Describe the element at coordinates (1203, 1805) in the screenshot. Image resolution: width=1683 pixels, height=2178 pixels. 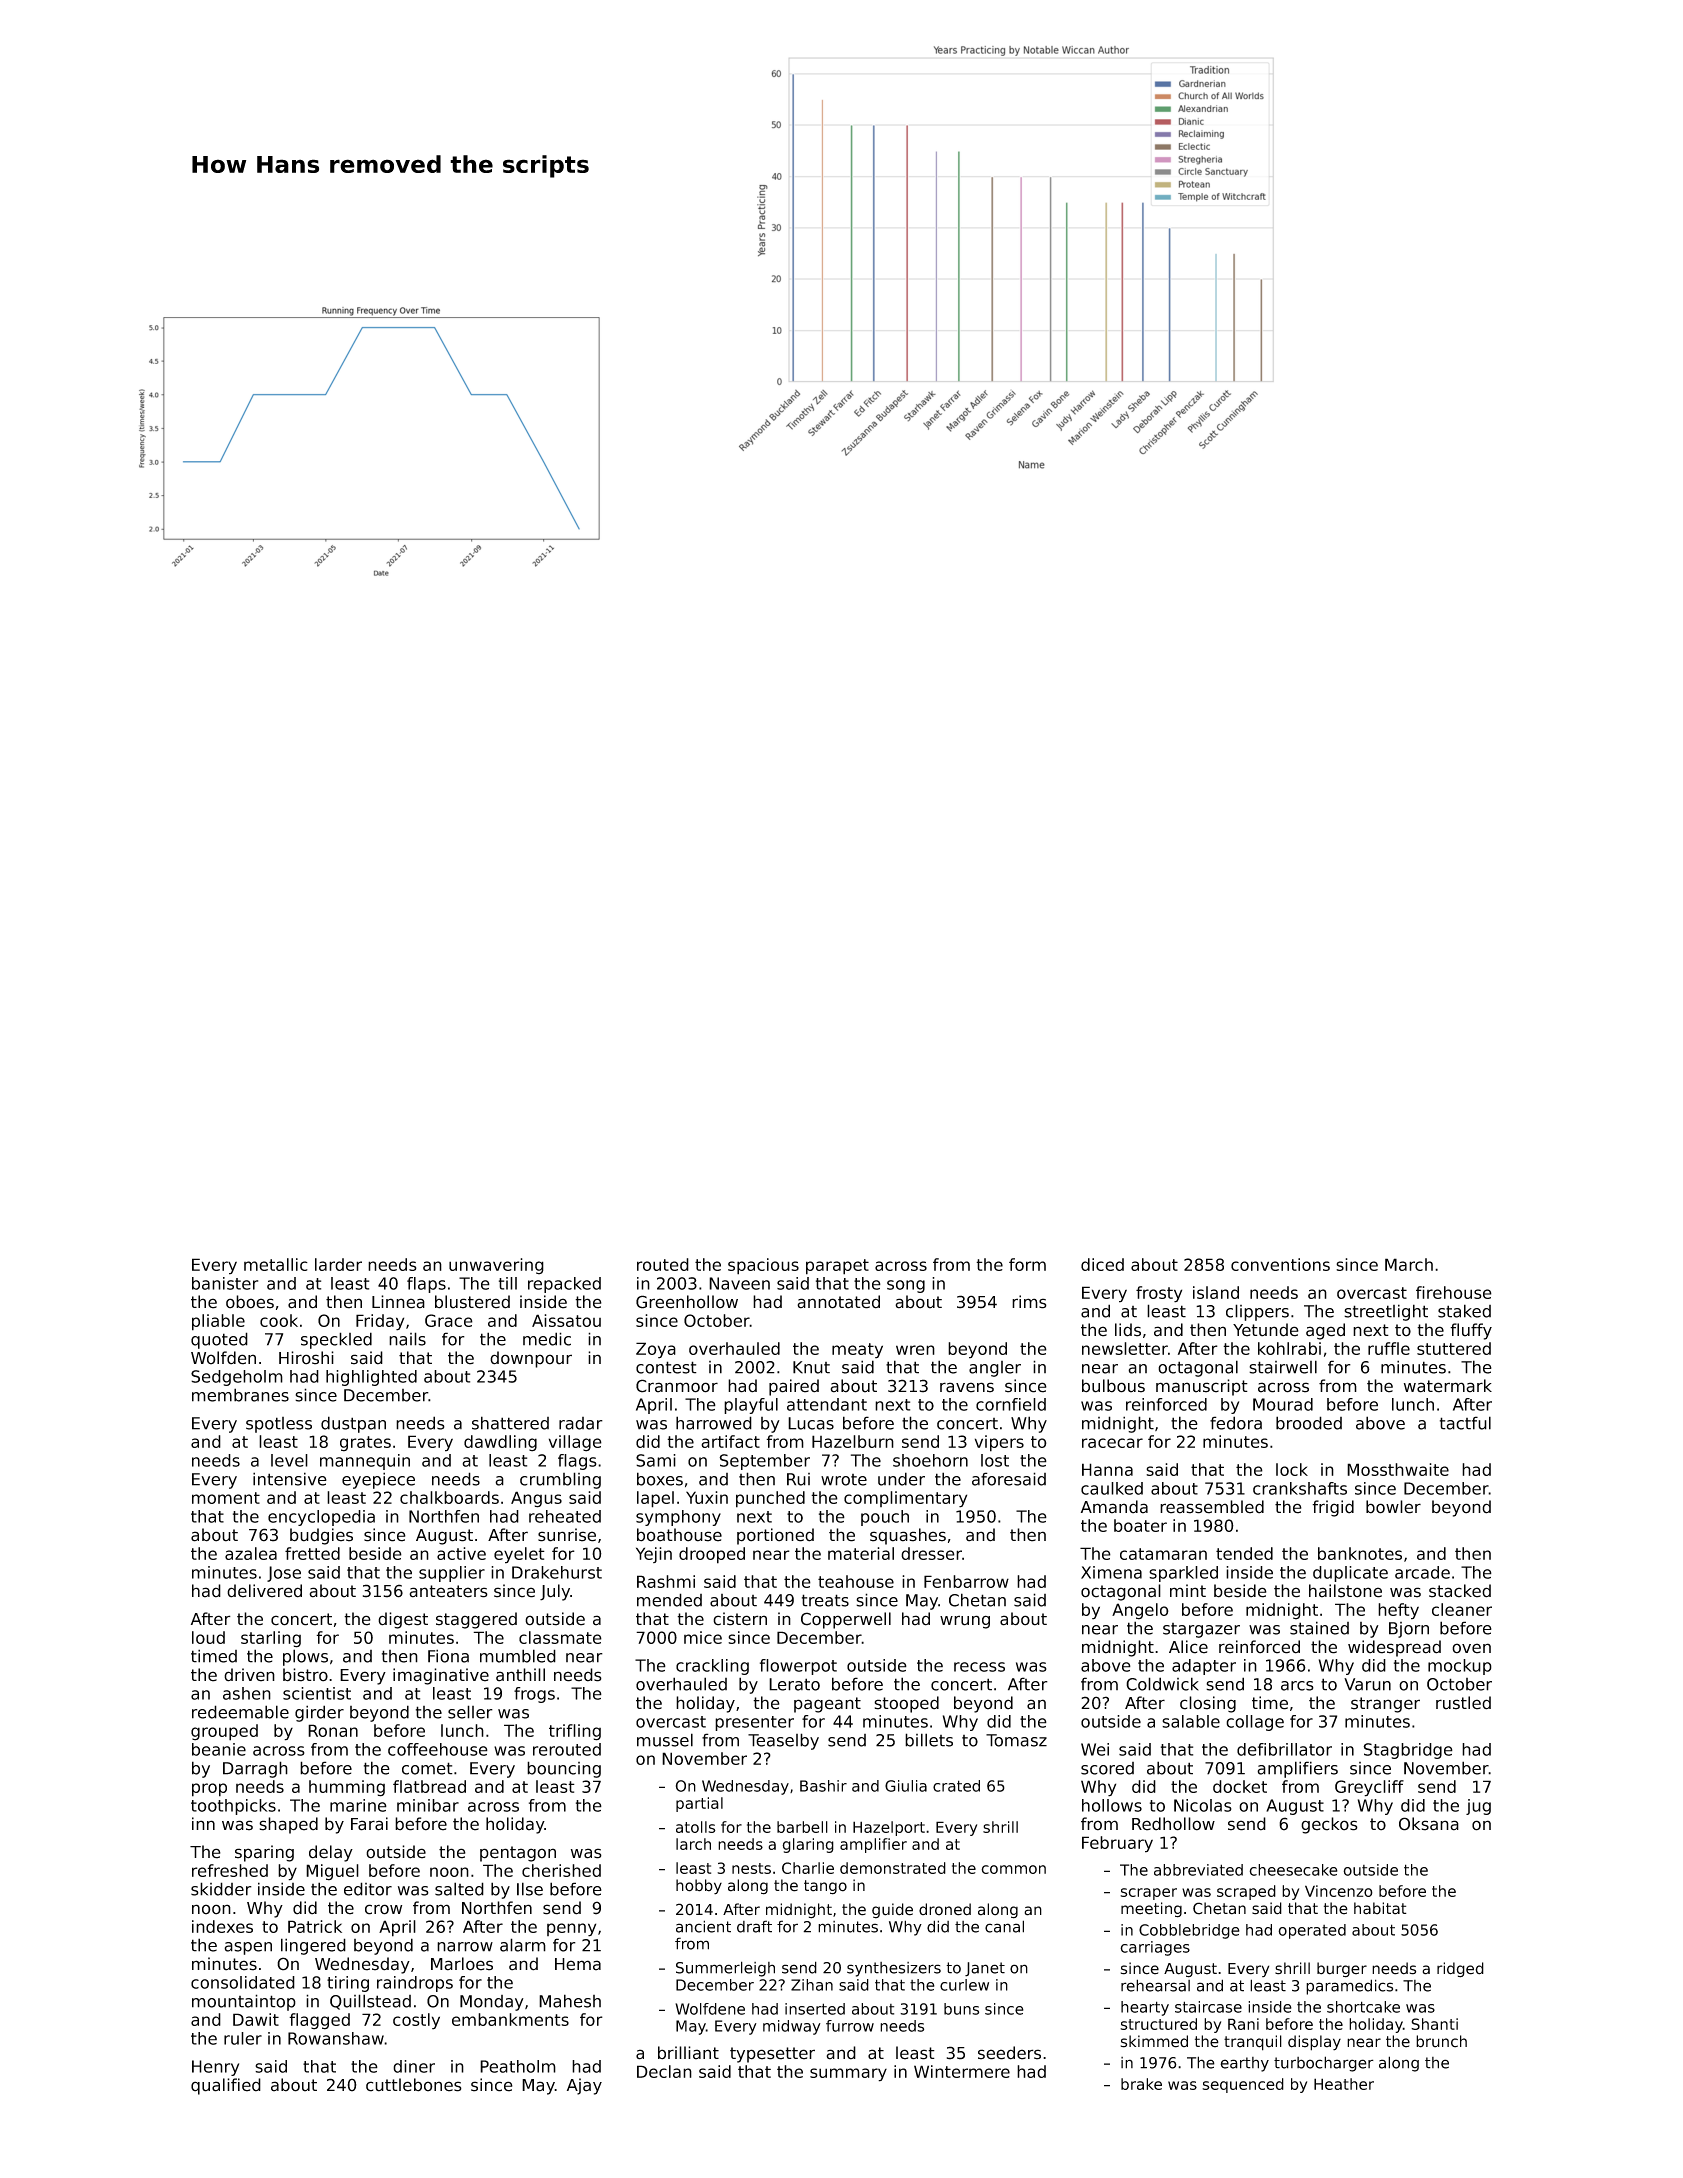
I see `Nicolas` at that location.
